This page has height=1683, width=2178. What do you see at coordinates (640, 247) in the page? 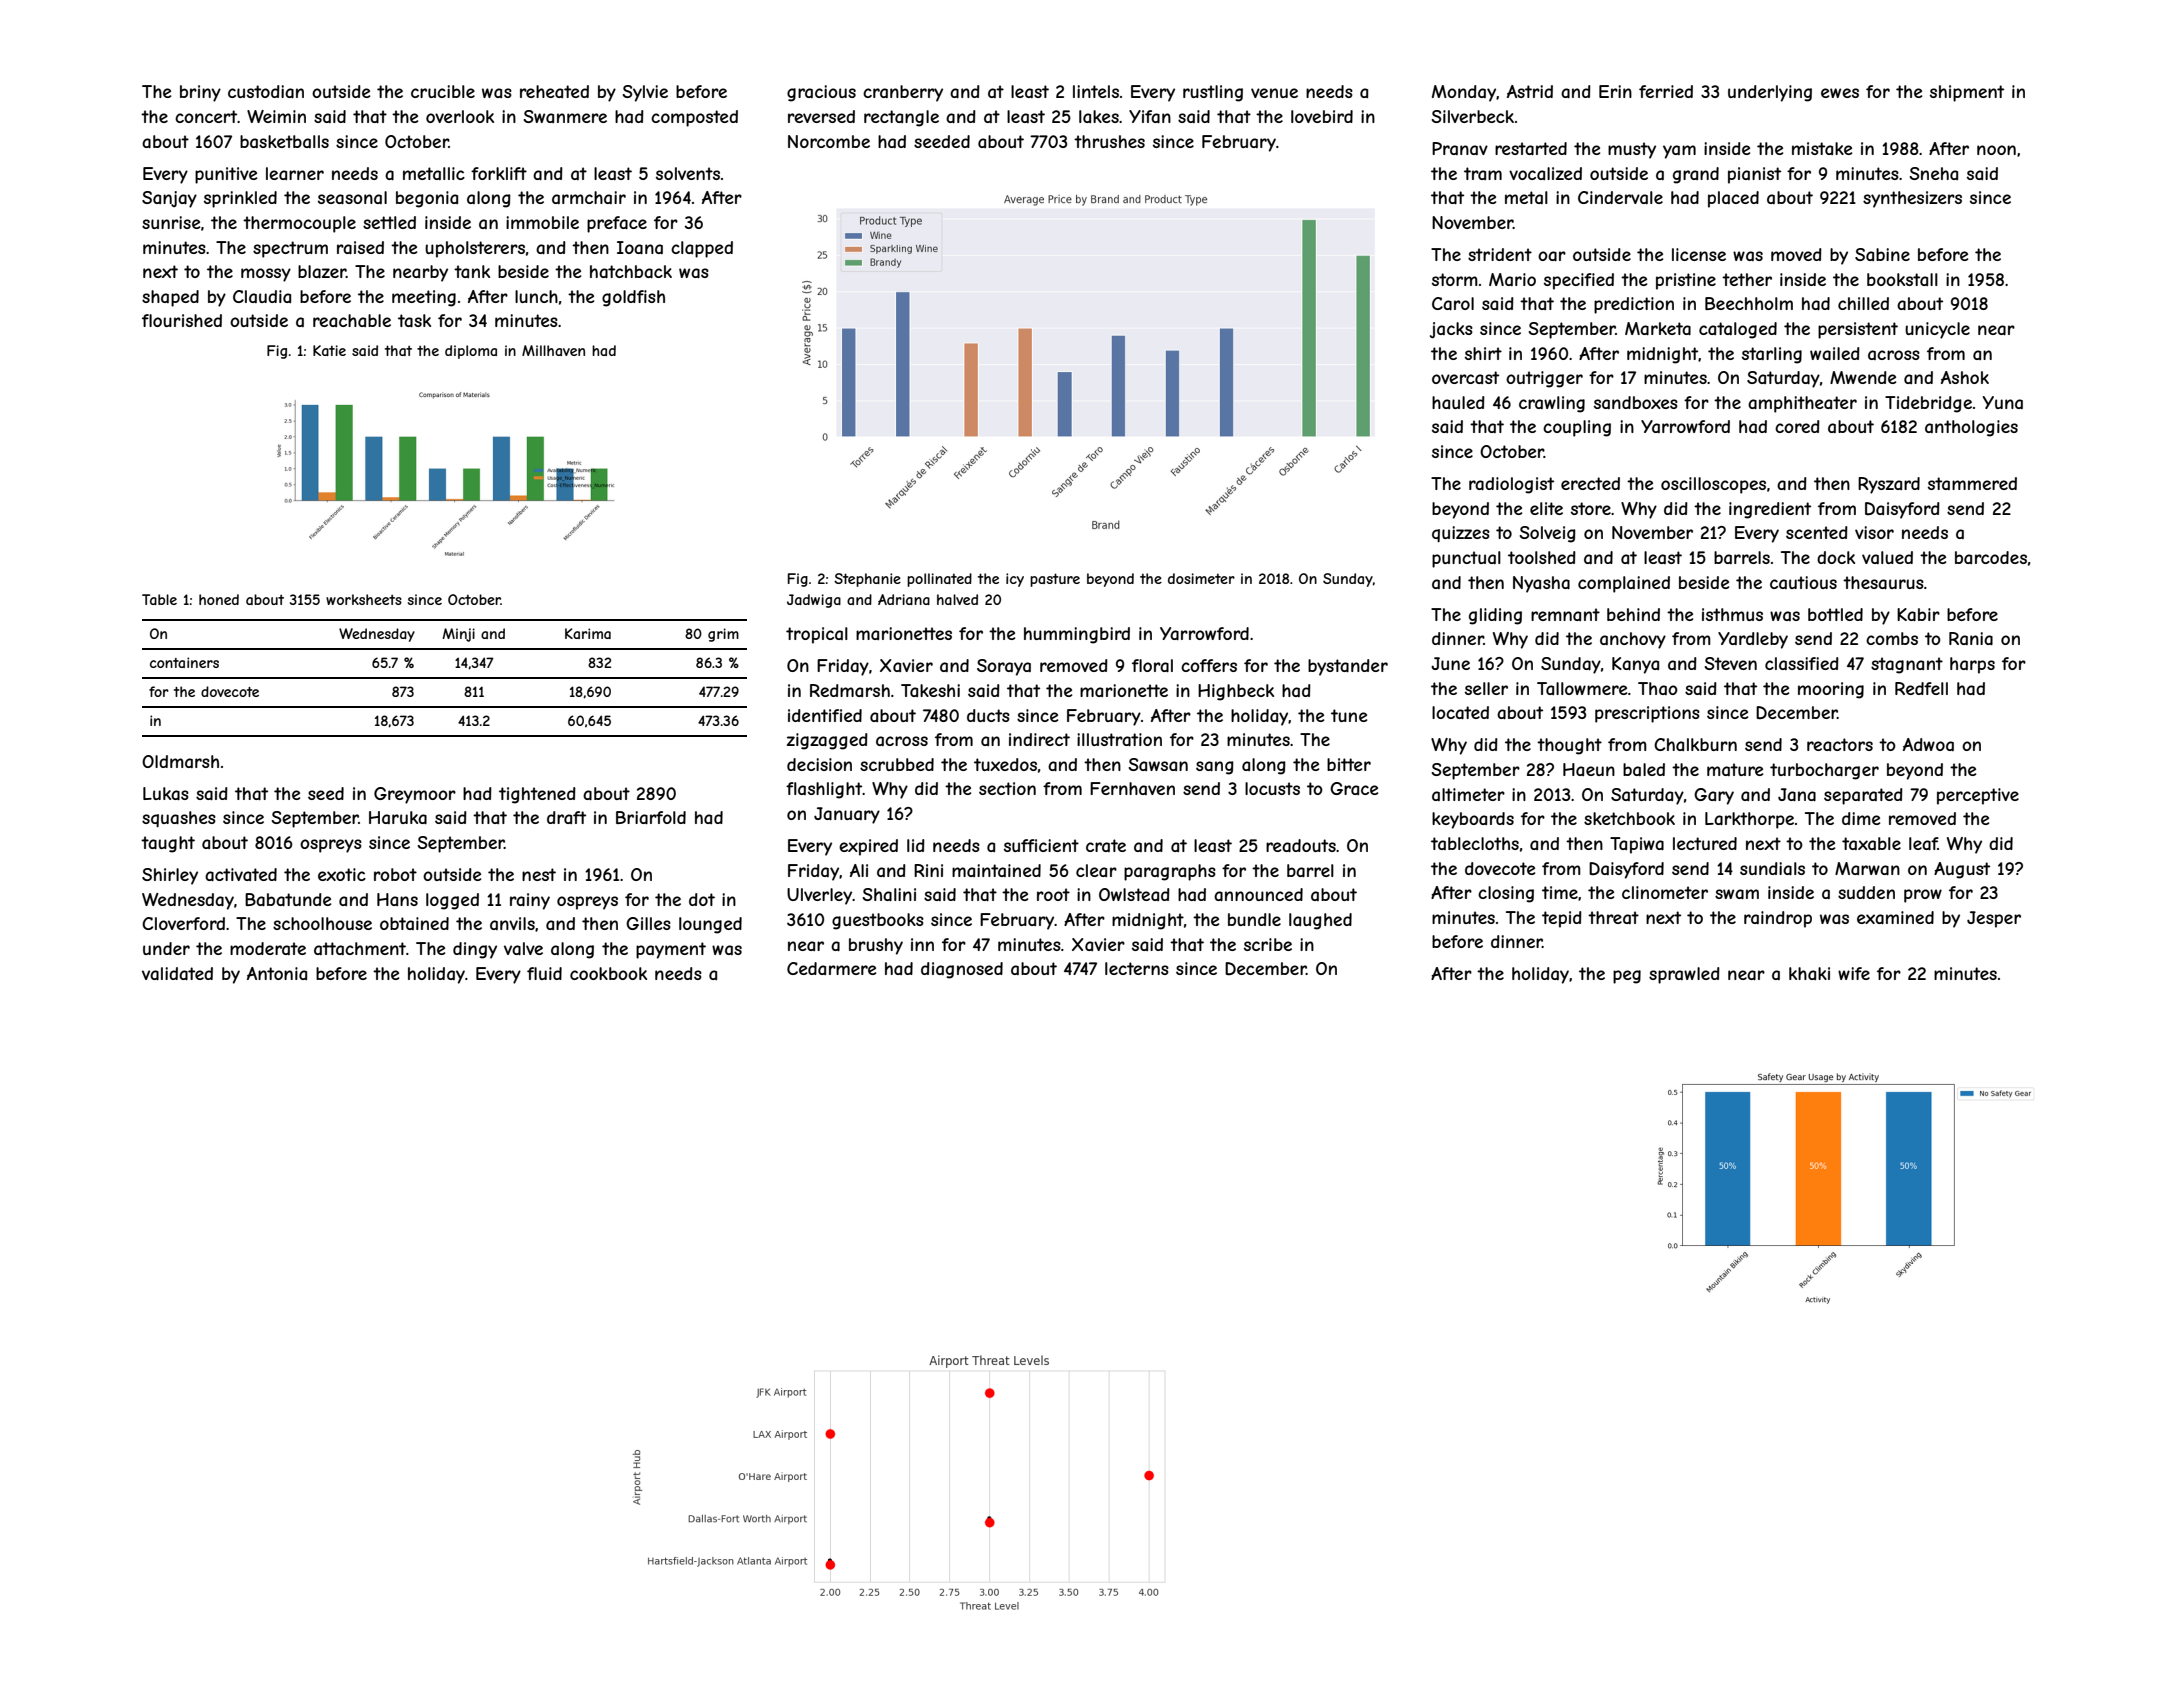
I see `Ioana` at bounding box center [640, 247].
